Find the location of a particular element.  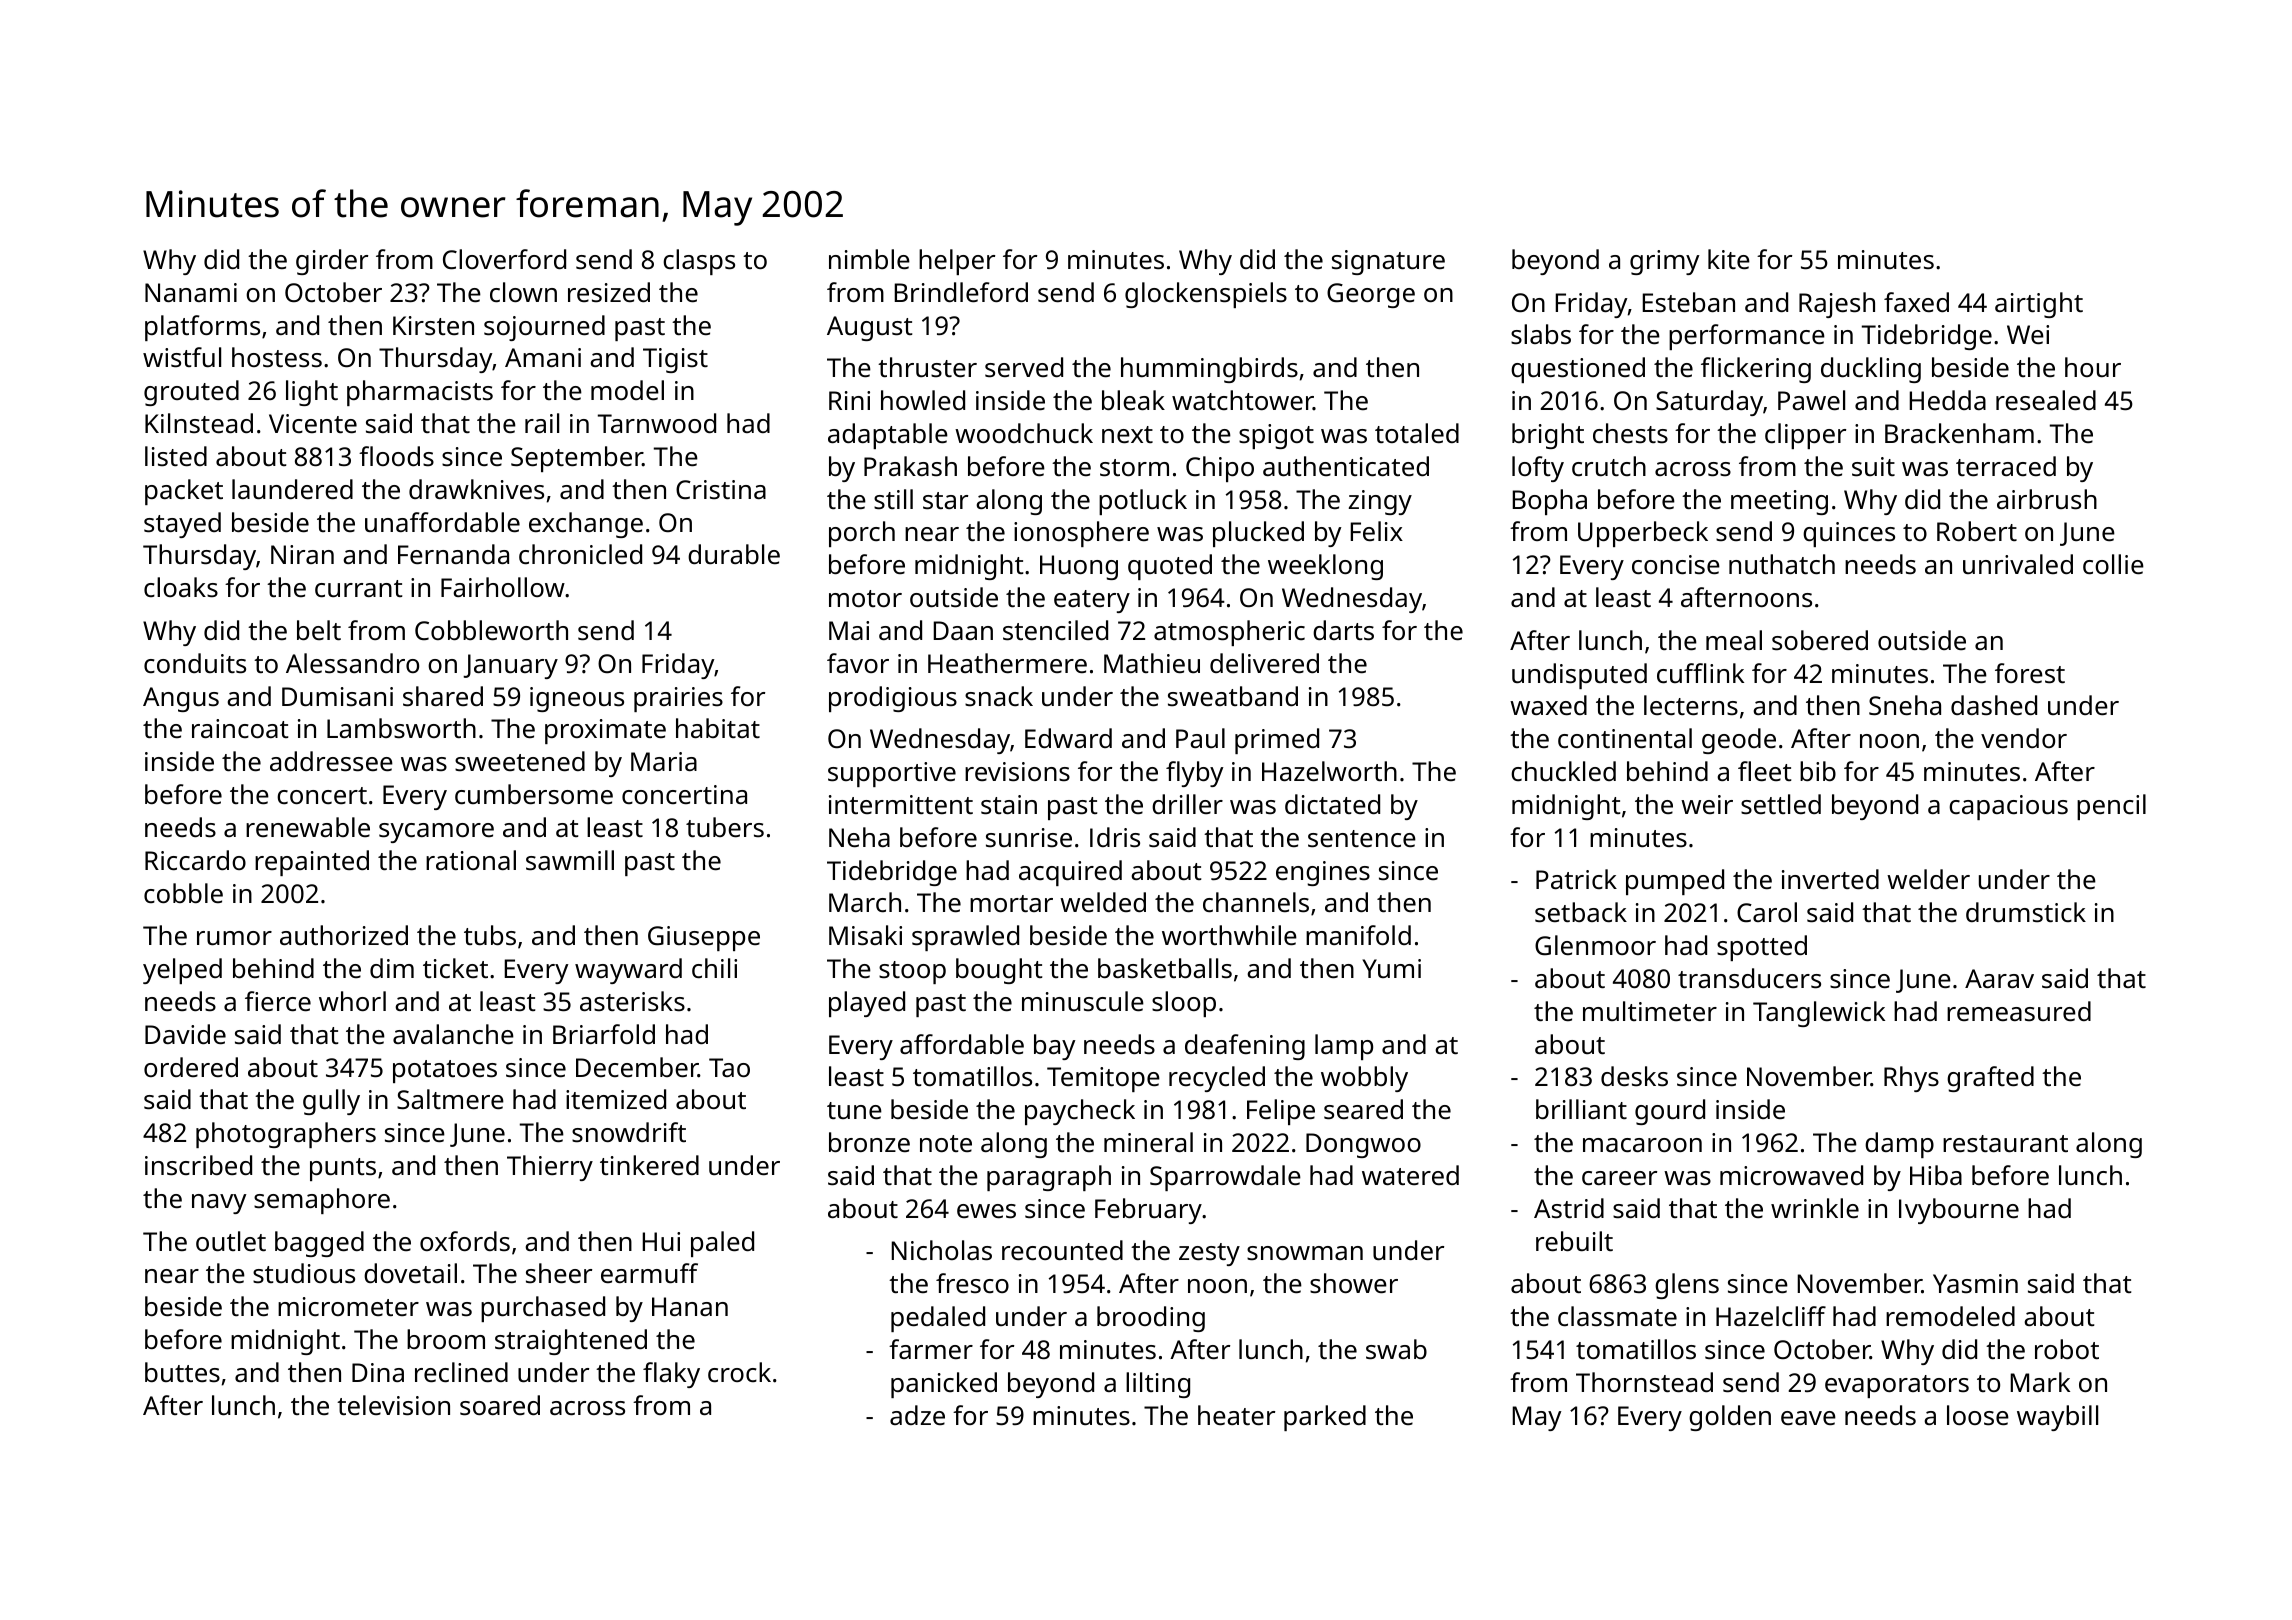

January is located at coordinates (510, 666).
